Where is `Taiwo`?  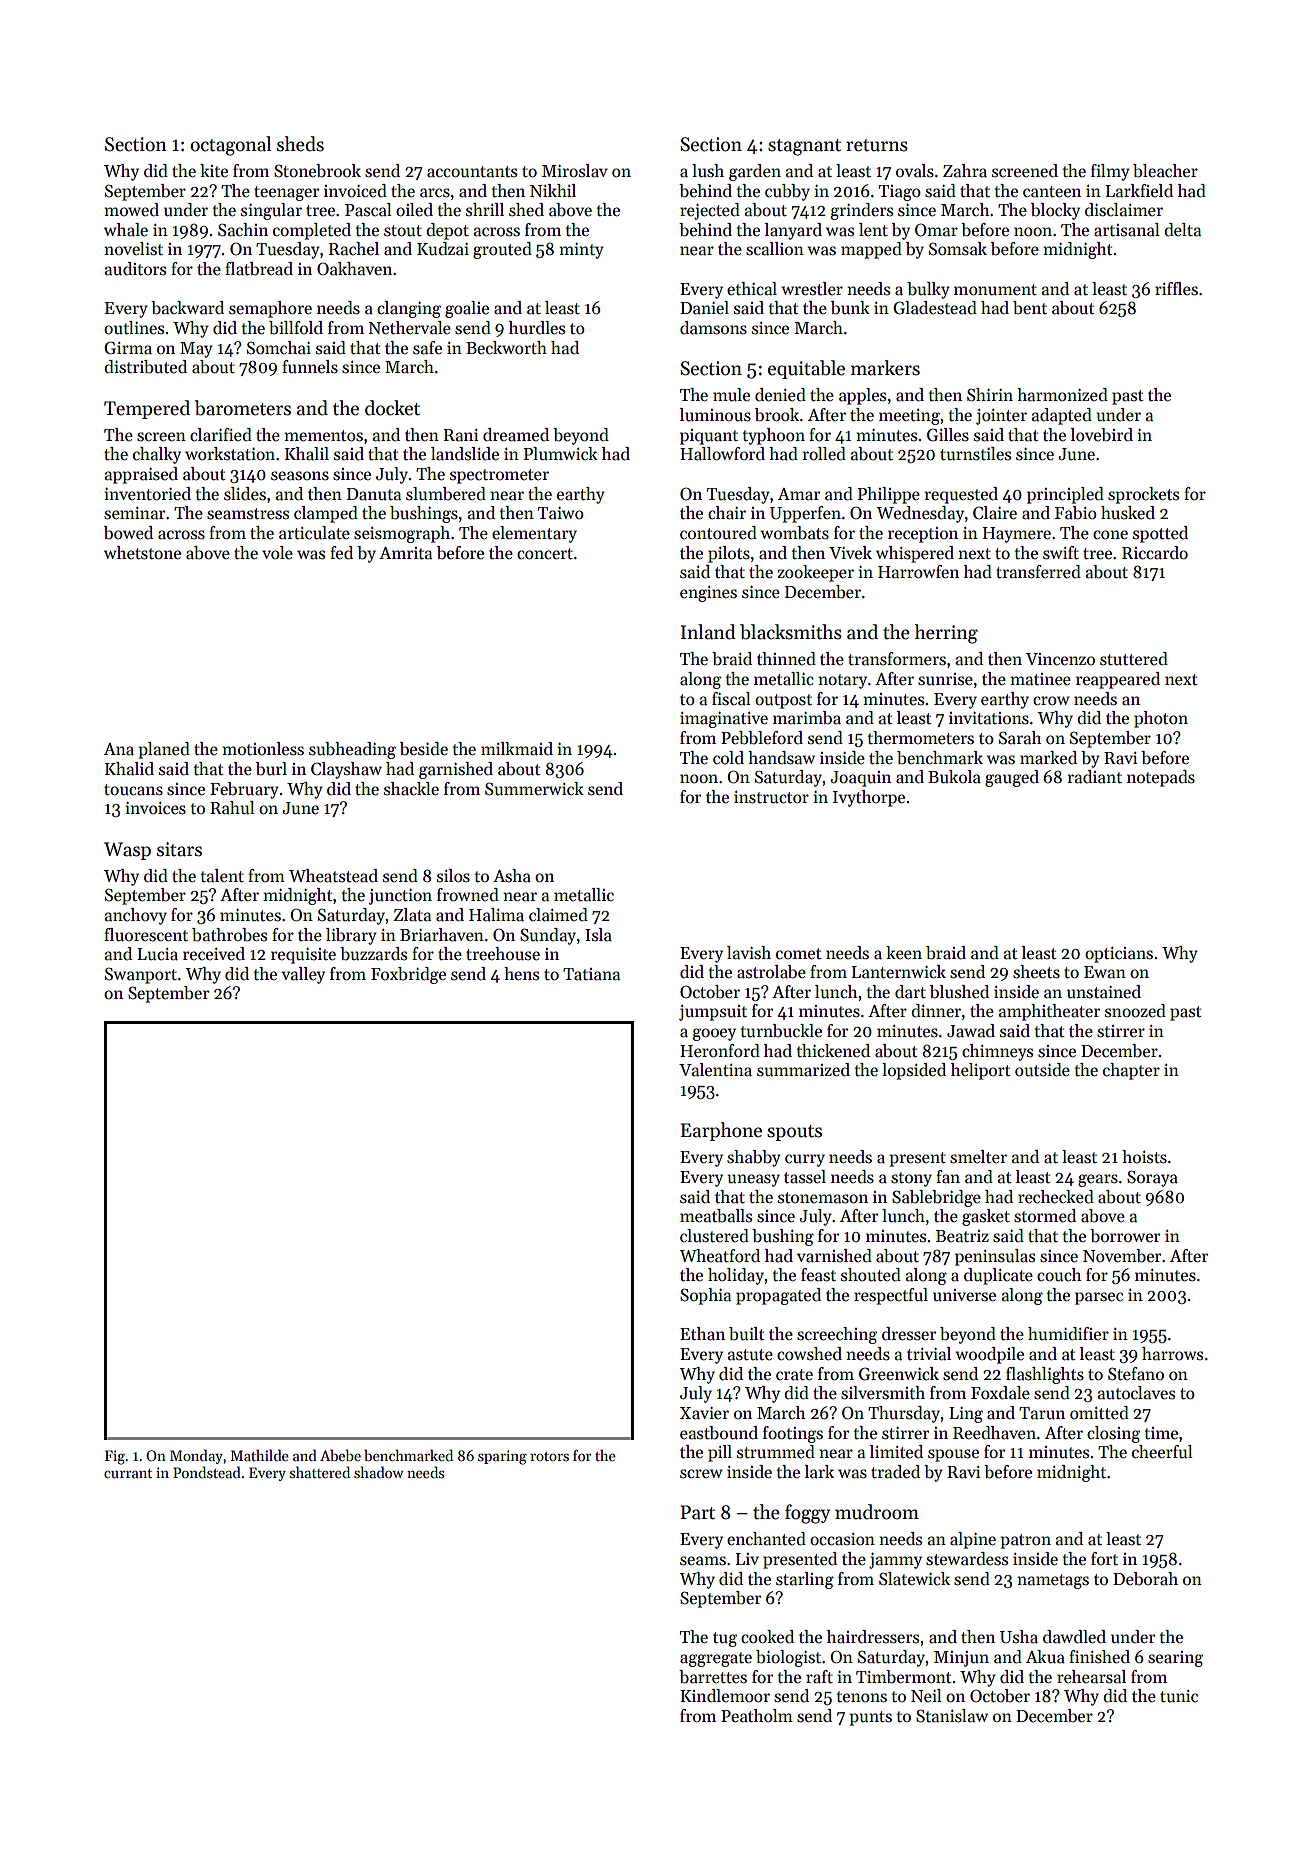
Taiwo is located at coordinates (561, 513).
